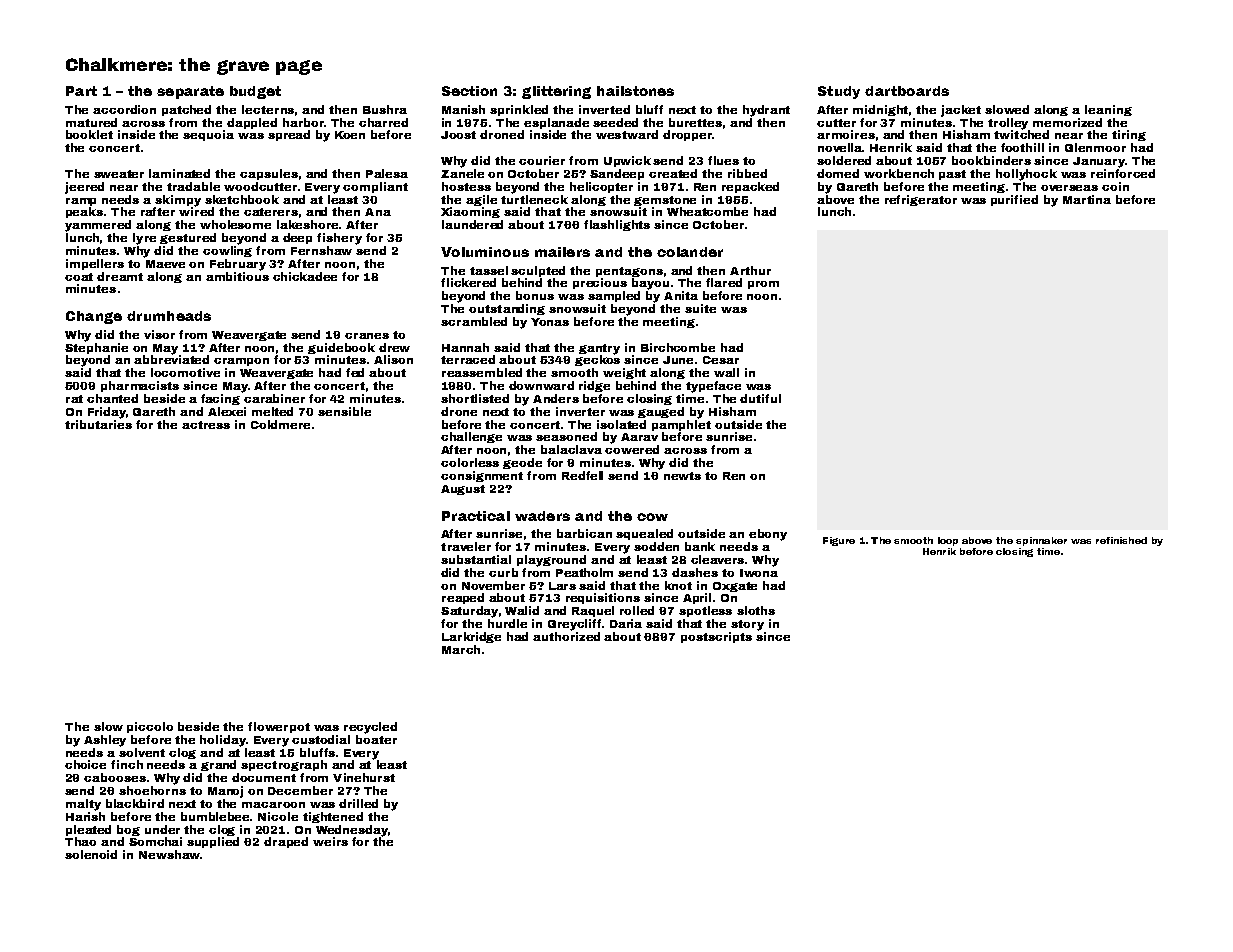  I want to click on story, so click(747, 625).
